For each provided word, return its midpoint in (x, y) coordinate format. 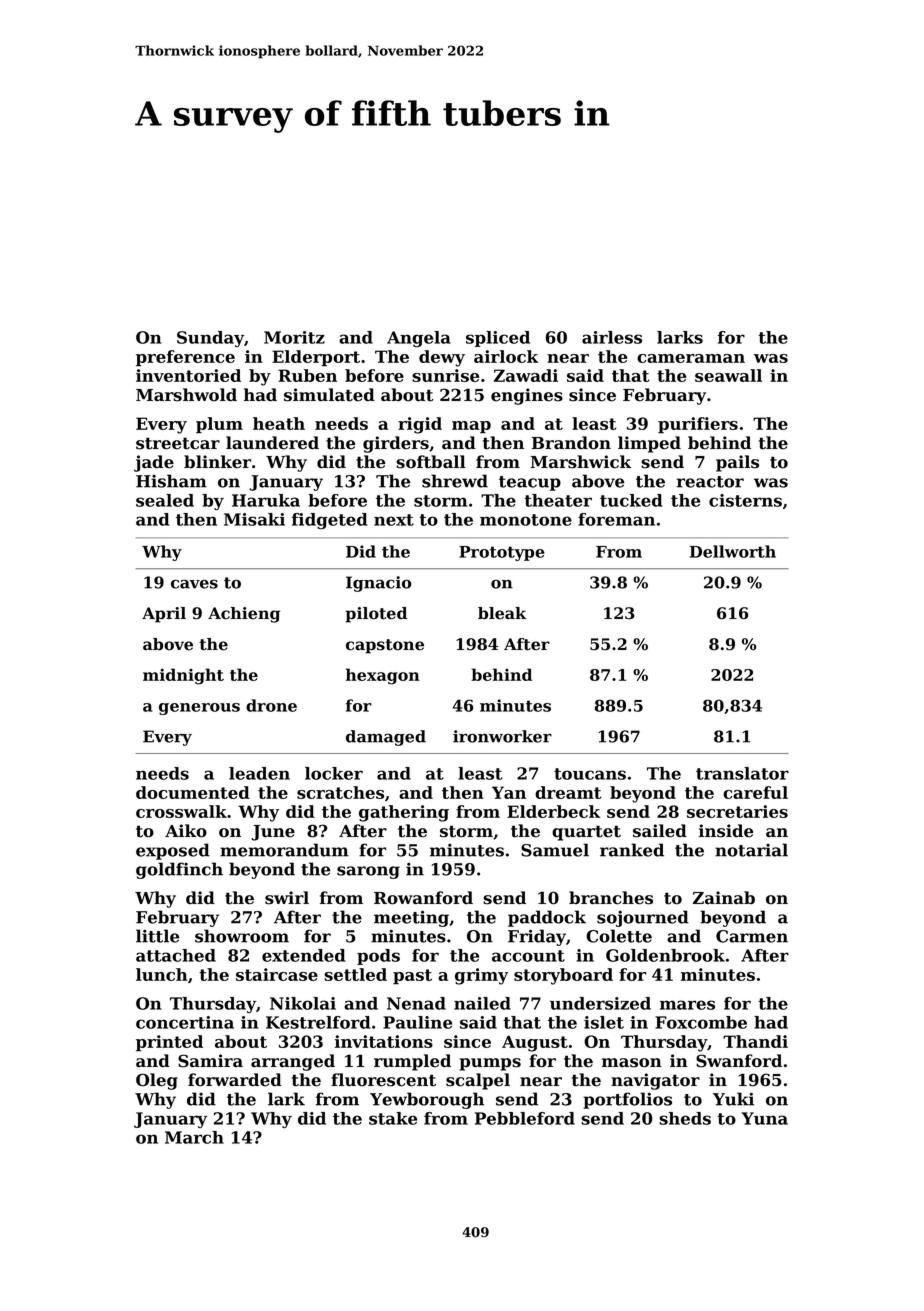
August (535, 1043)
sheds (685, 1118)
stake (393, 1118)
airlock (506, 356)
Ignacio (378, 584)
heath (279, 423)
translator (742, 773)
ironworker (502, 736)
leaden (259, 773)
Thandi (755, 1041)
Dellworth (733, 551)
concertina (185, 1022)
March (194, 1137)
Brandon (571, 443)
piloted (376, 615)
